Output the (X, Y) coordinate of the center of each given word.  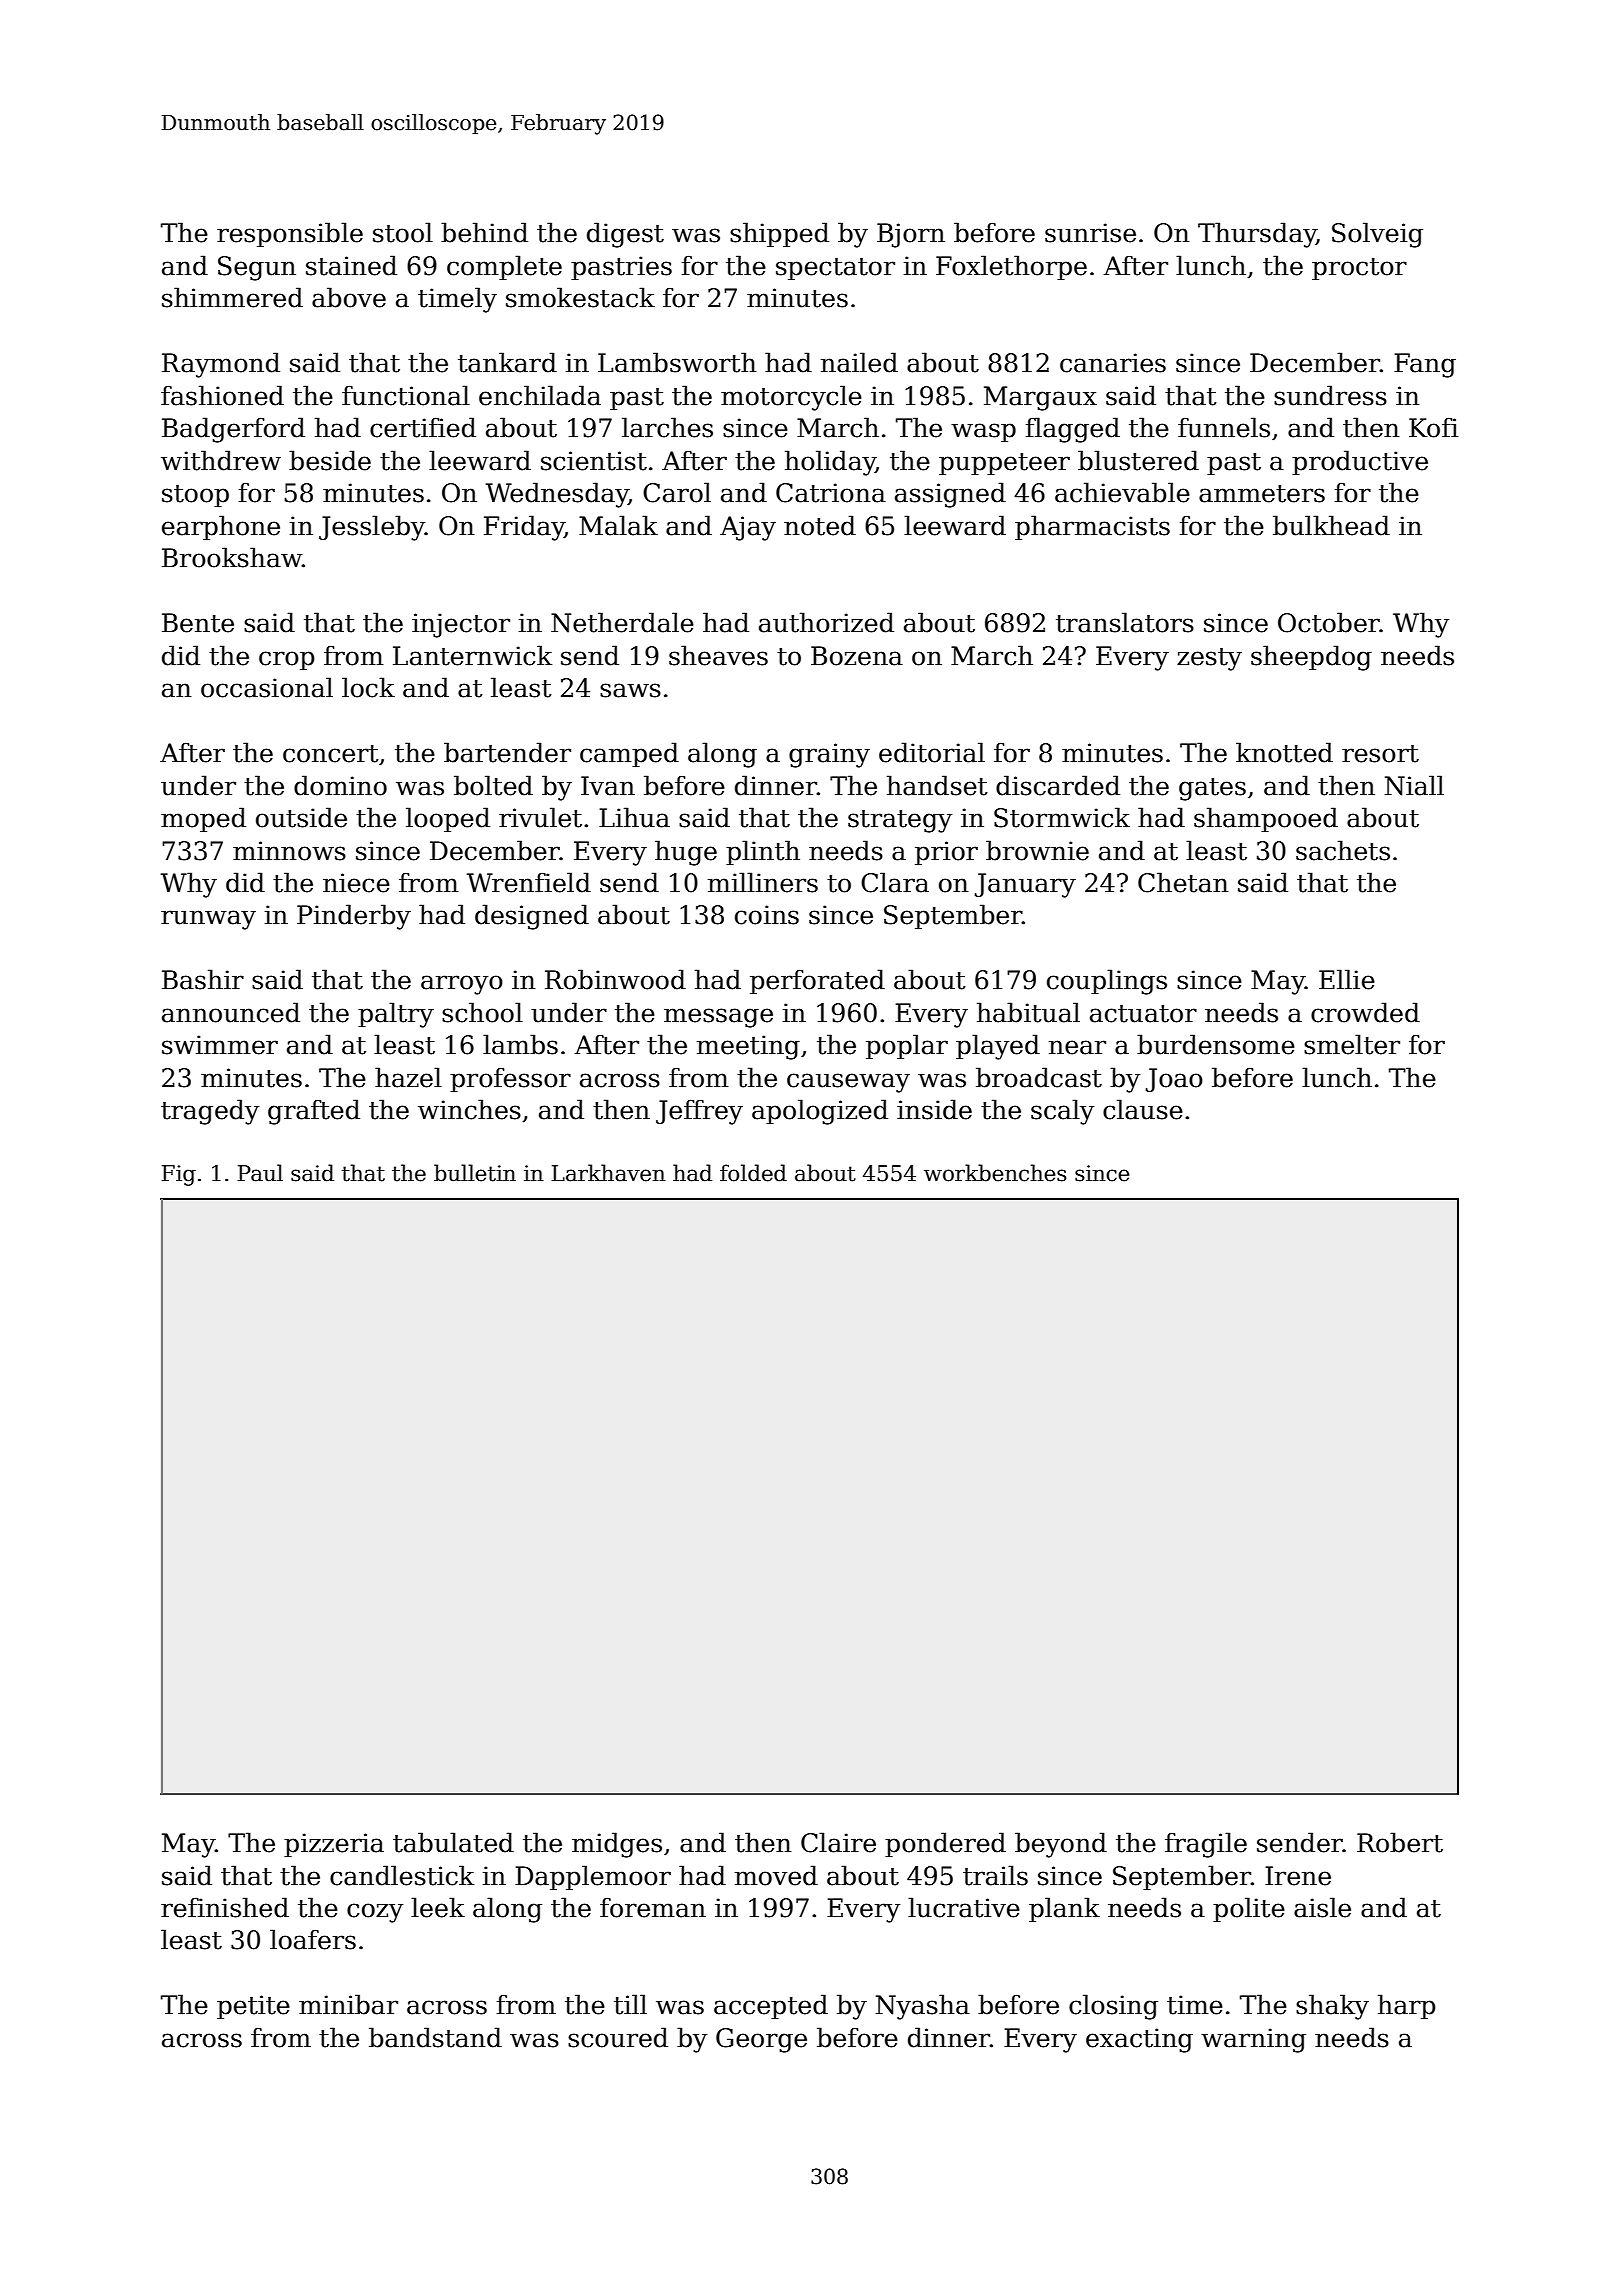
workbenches (995, 1173)
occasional (267, 687)
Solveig (1377, 235)
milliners (763, 882)
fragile (1206, 1845)
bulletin (475, 1173)
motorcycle (791, 398)
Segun (257, 268)
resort (1380, 754)
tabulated (453, 1842)
